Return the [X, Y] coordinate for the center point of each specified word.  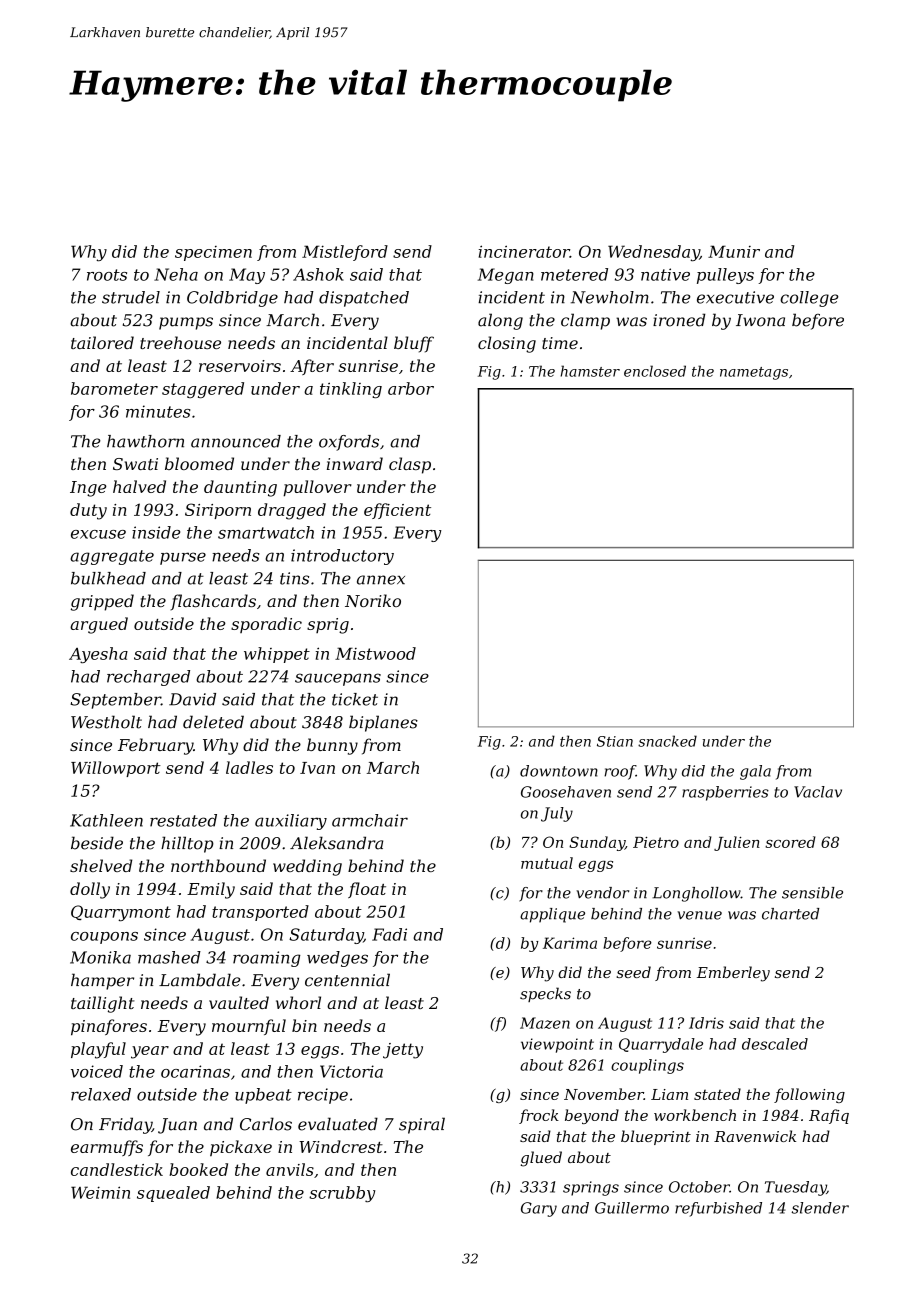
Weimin [100, 1192]
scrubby [342, 1194]
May [247, 276]
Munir [734, 251]
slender [820, 1208]
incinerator [524, 251]
